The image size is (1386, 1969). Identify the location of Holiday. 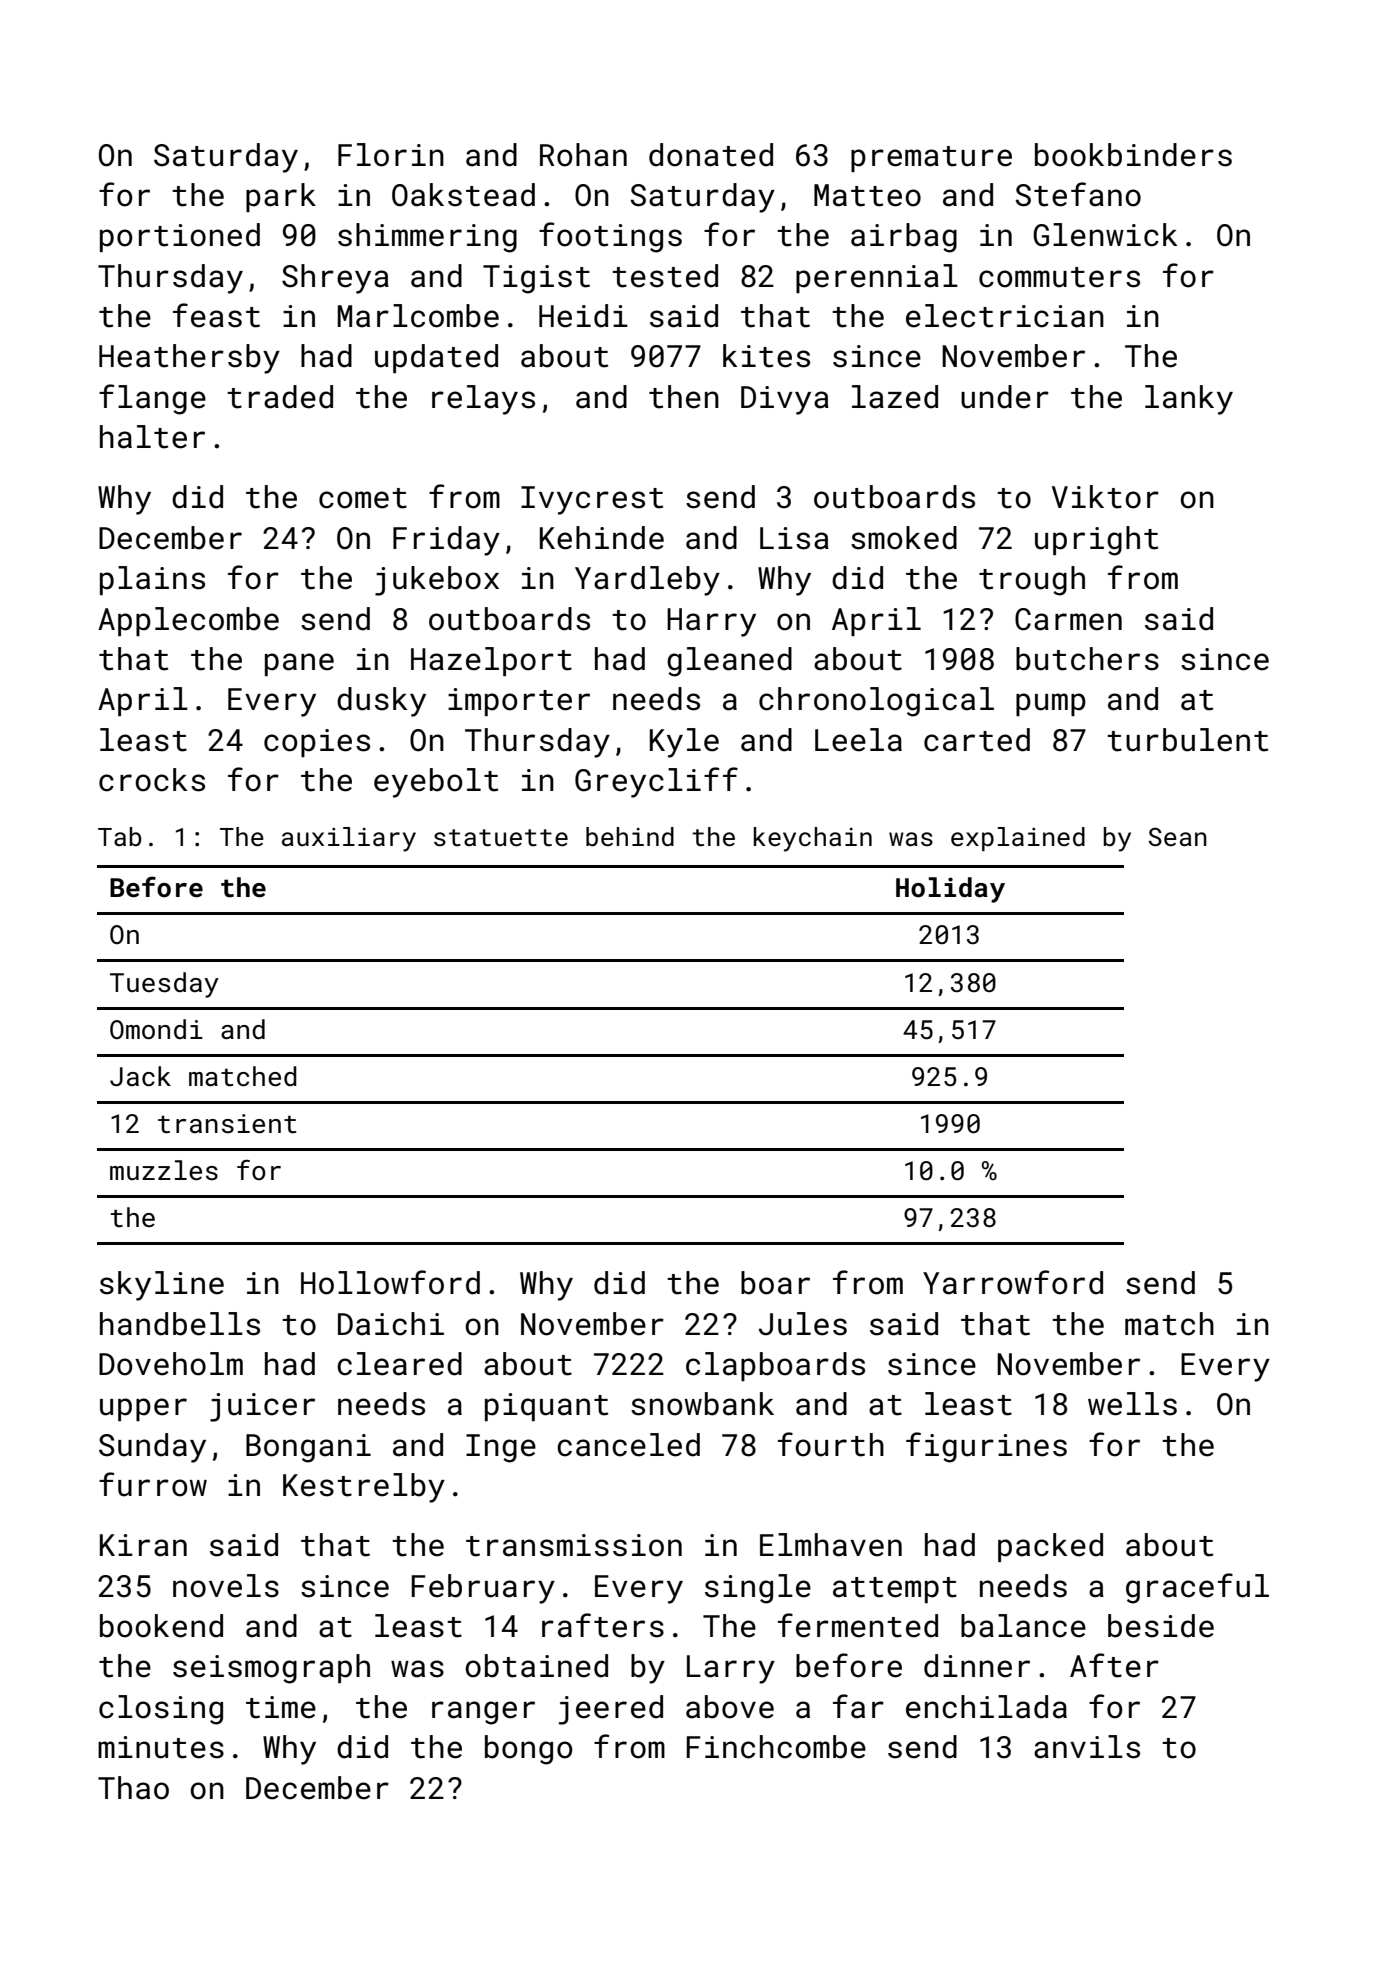
(950, 890).
